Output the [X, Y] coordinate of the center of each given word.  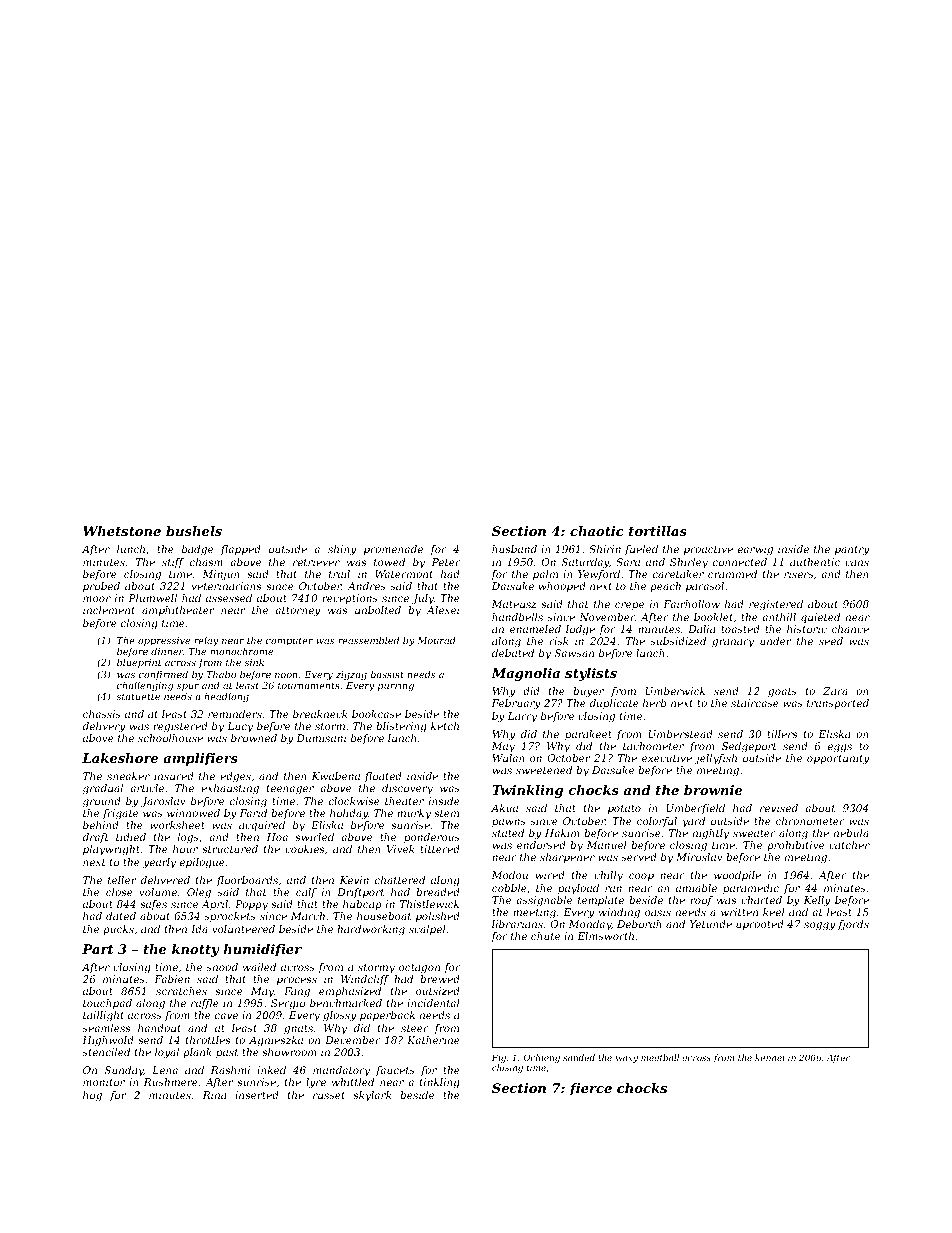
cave [226, 1016]
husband [514, 549]
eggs [840, 748]
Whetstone [122, 531]
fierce [590, 1089]
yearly [159, 863]
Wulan [508, 758]
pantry [852, 551]
